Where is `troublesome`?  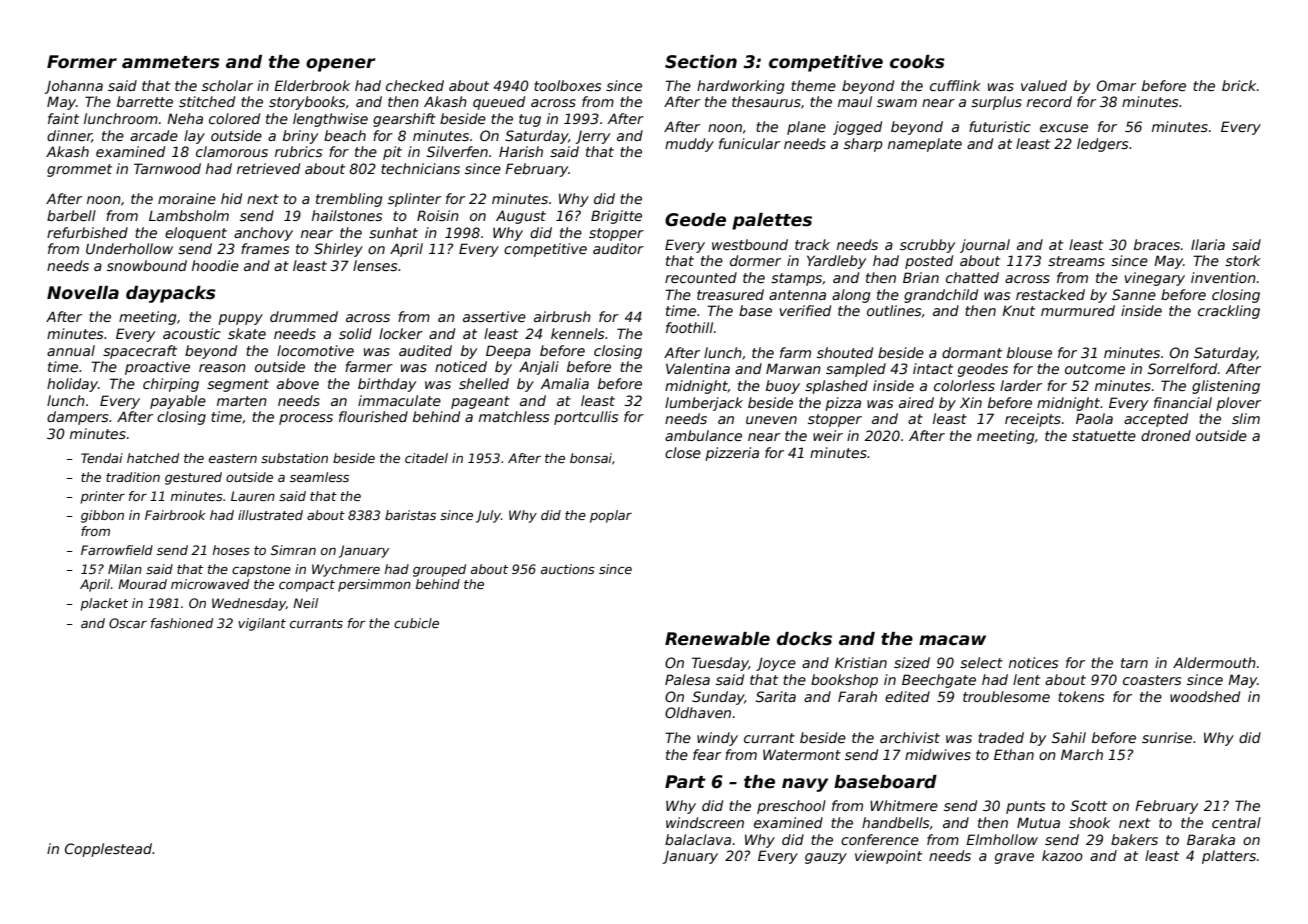
troublesome is located at coordinates (1006, 696).
